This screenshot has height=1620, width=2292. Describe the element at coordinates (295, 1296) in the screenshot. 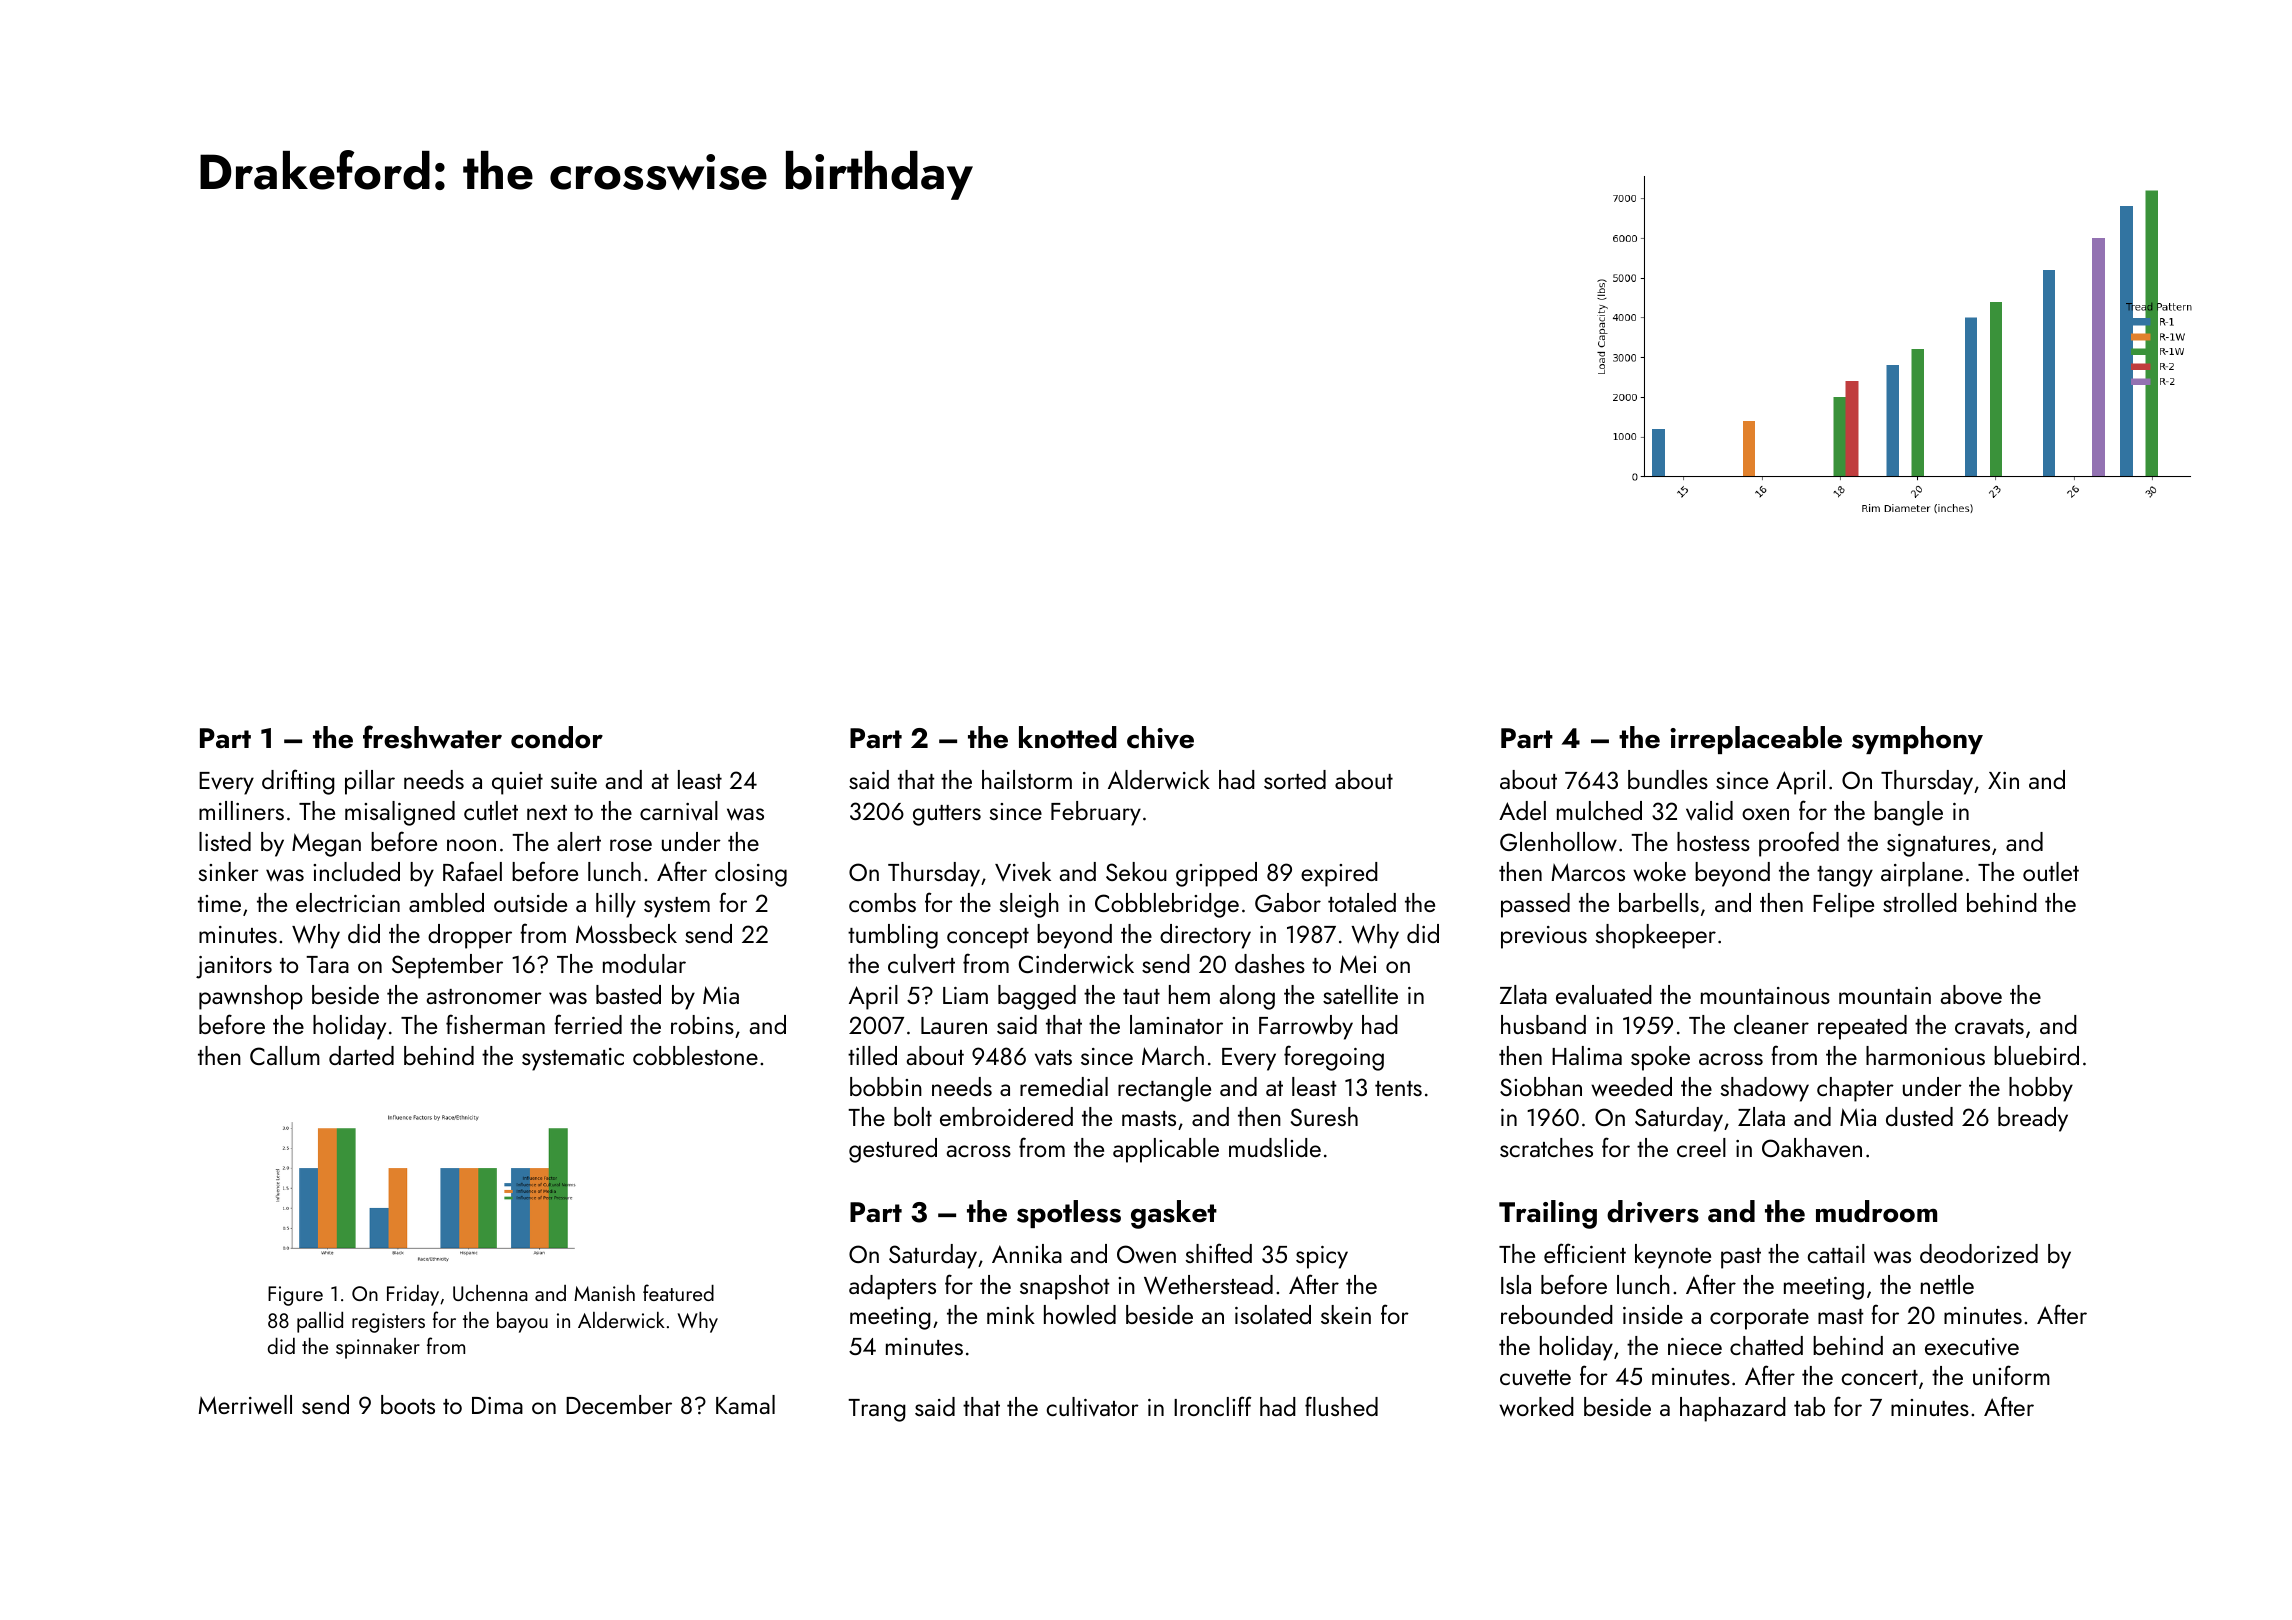

I see `Figure` at that location.
